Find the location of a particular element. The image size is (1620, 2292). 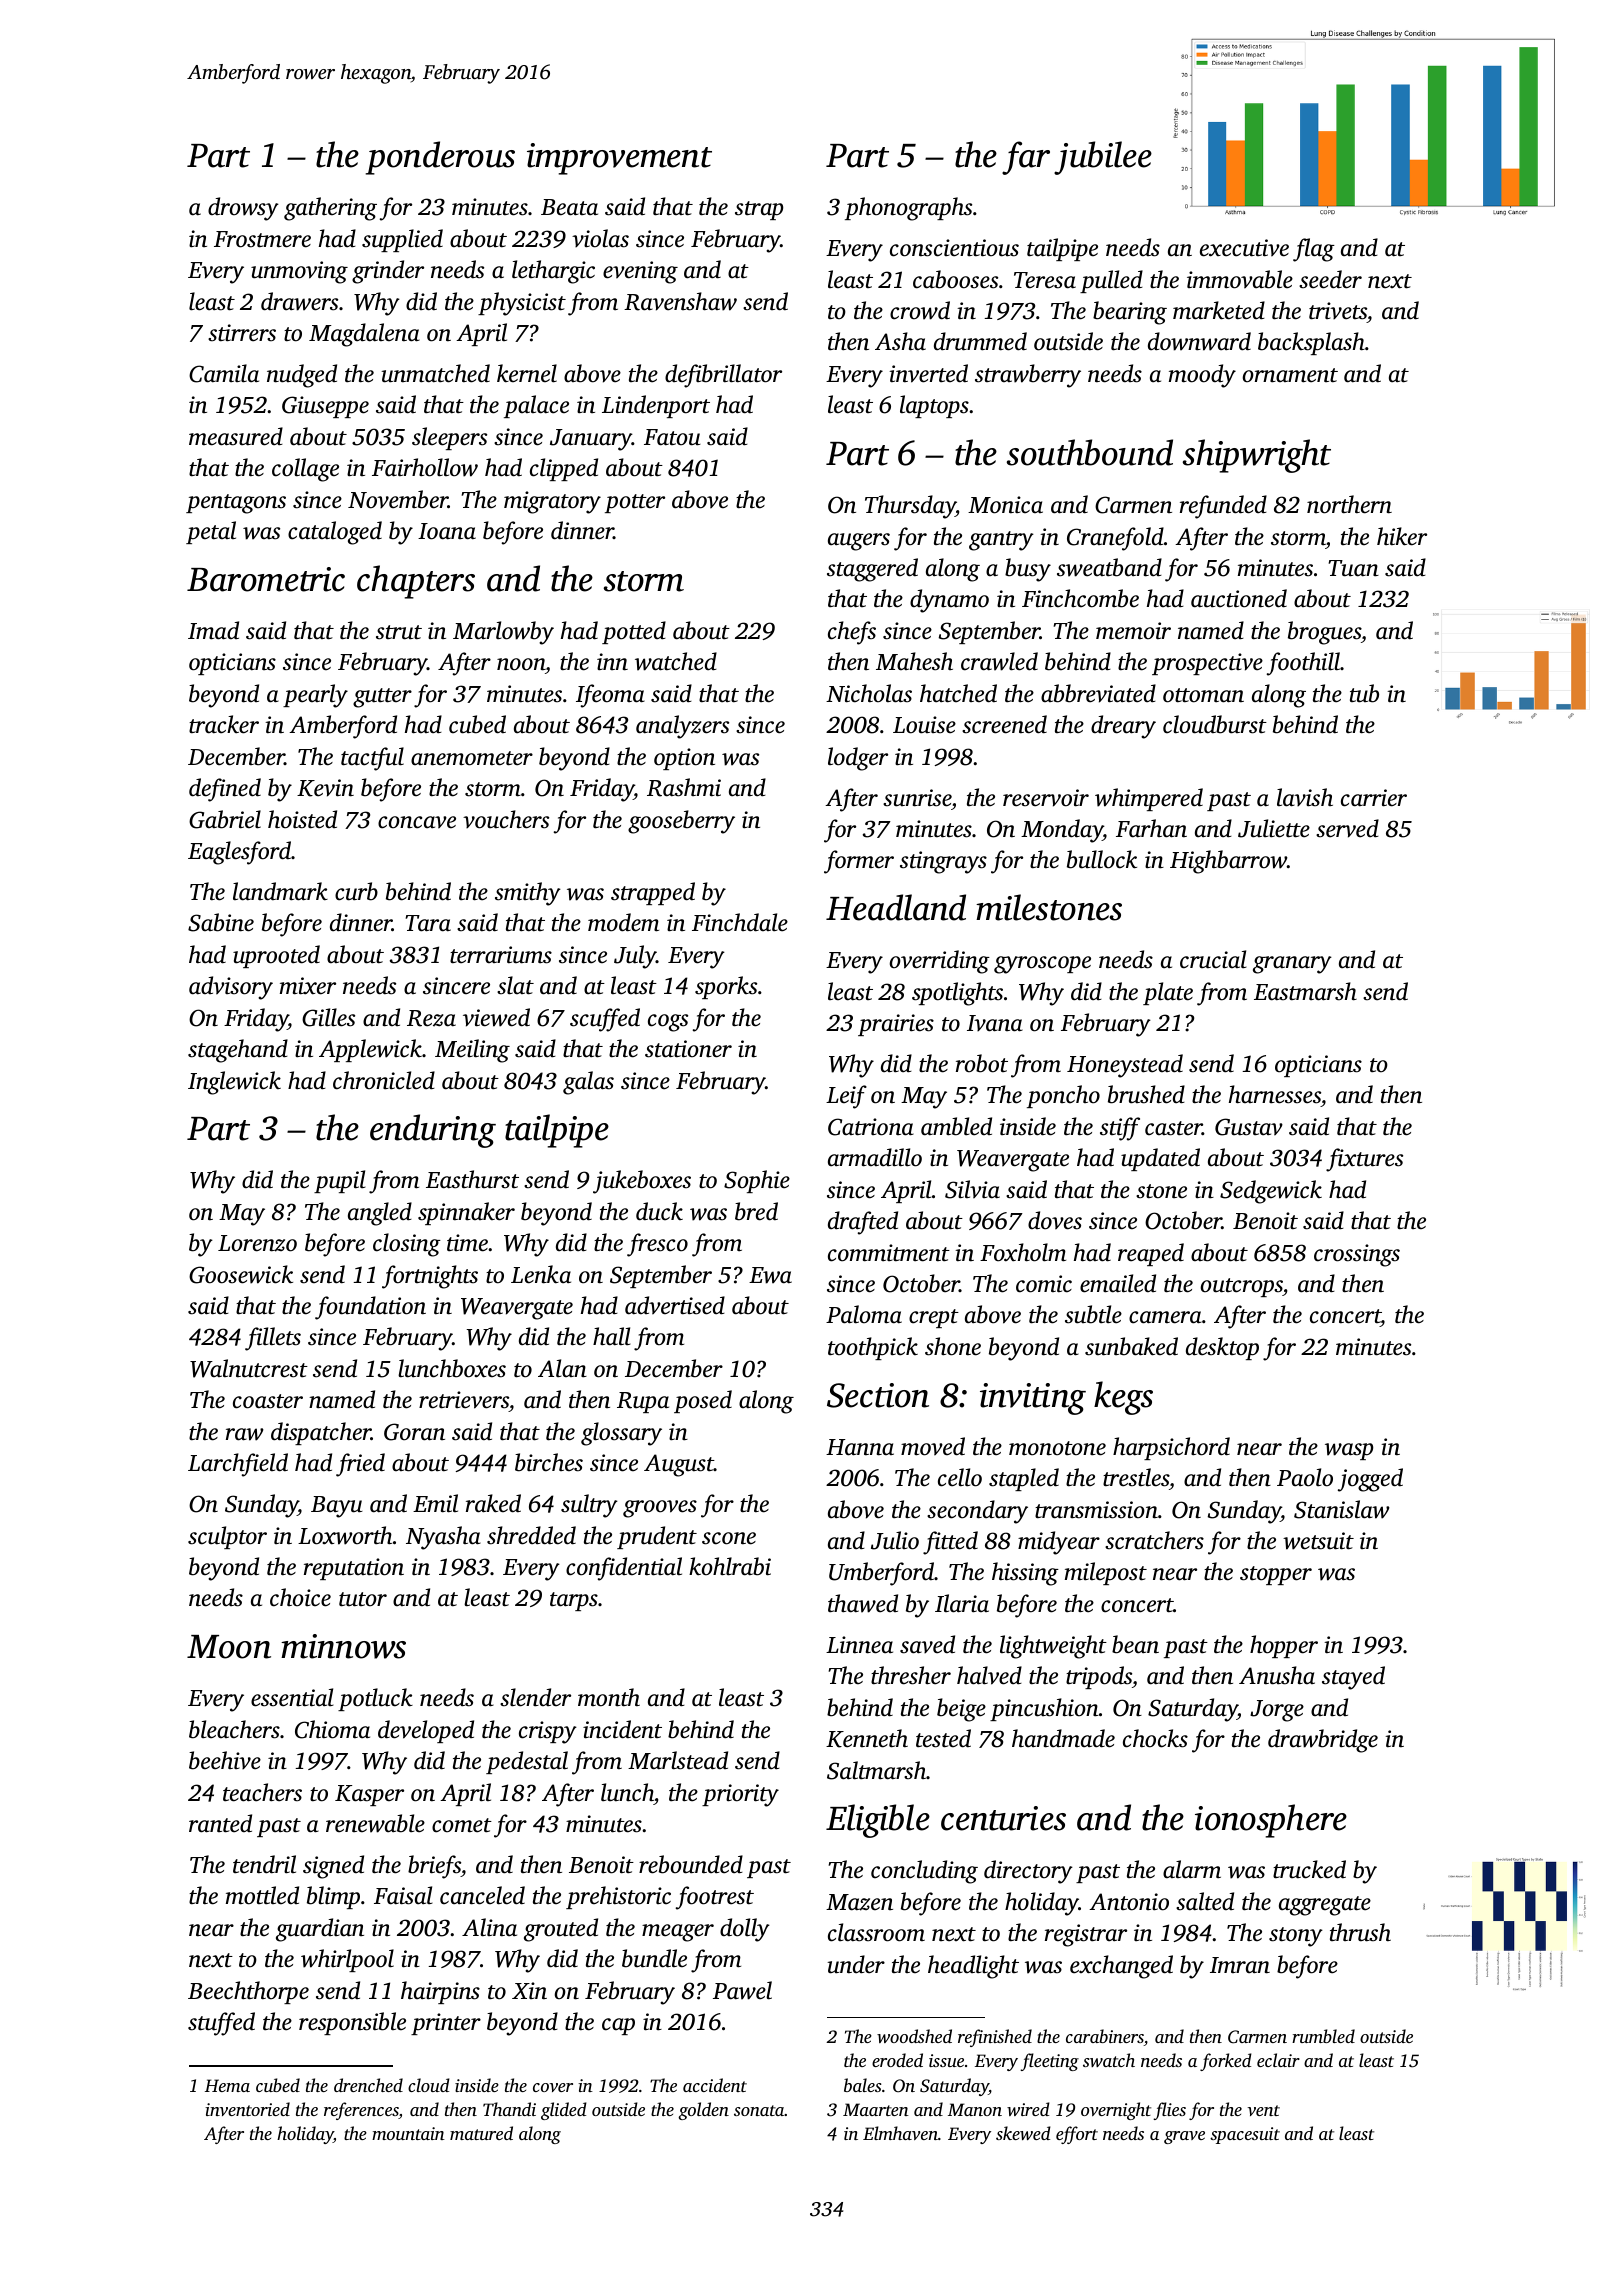

Ravenshaw is located at coordinates (680, 301).
